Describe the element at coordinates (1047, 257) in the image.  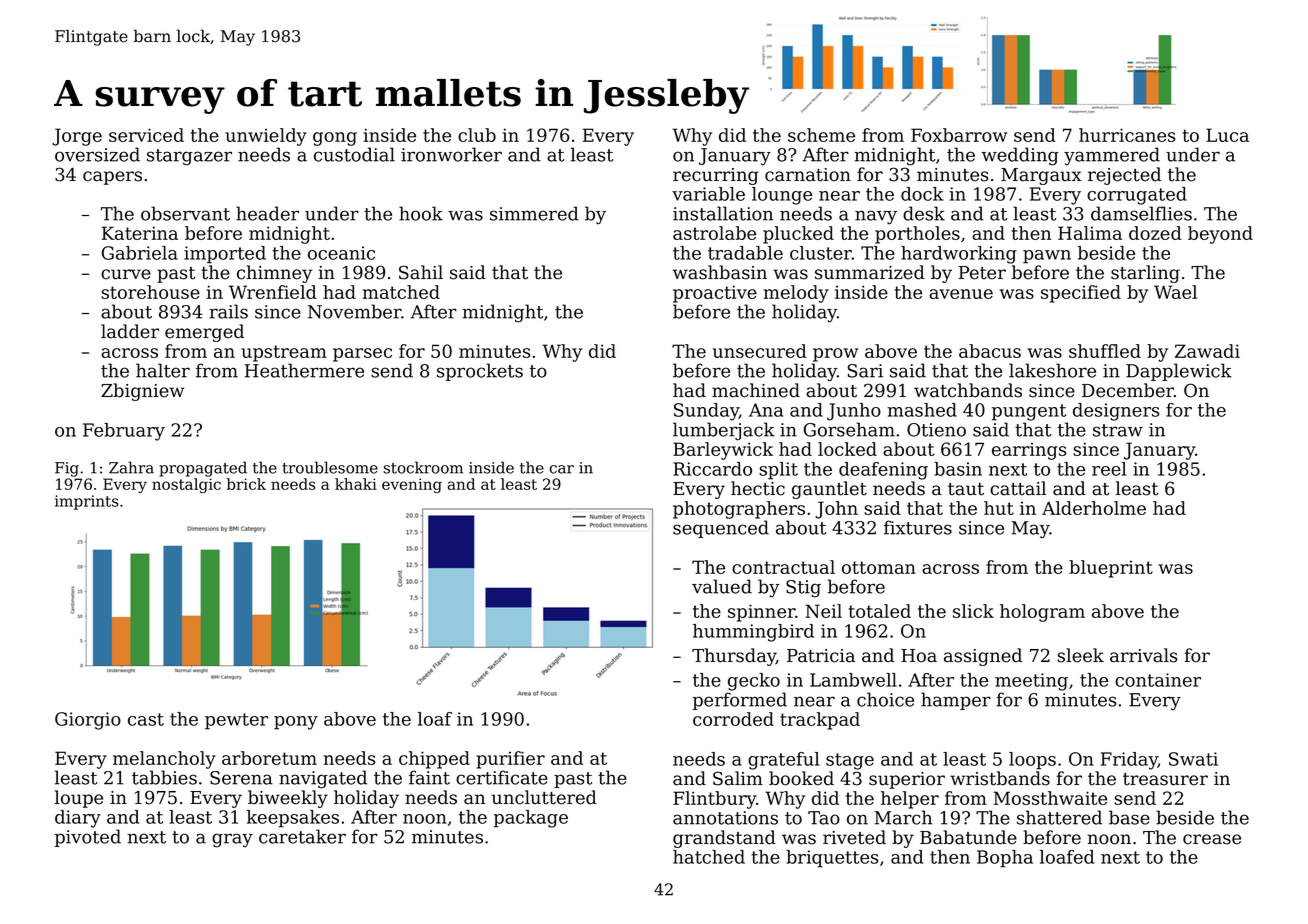
I see `pawn` at that location.
